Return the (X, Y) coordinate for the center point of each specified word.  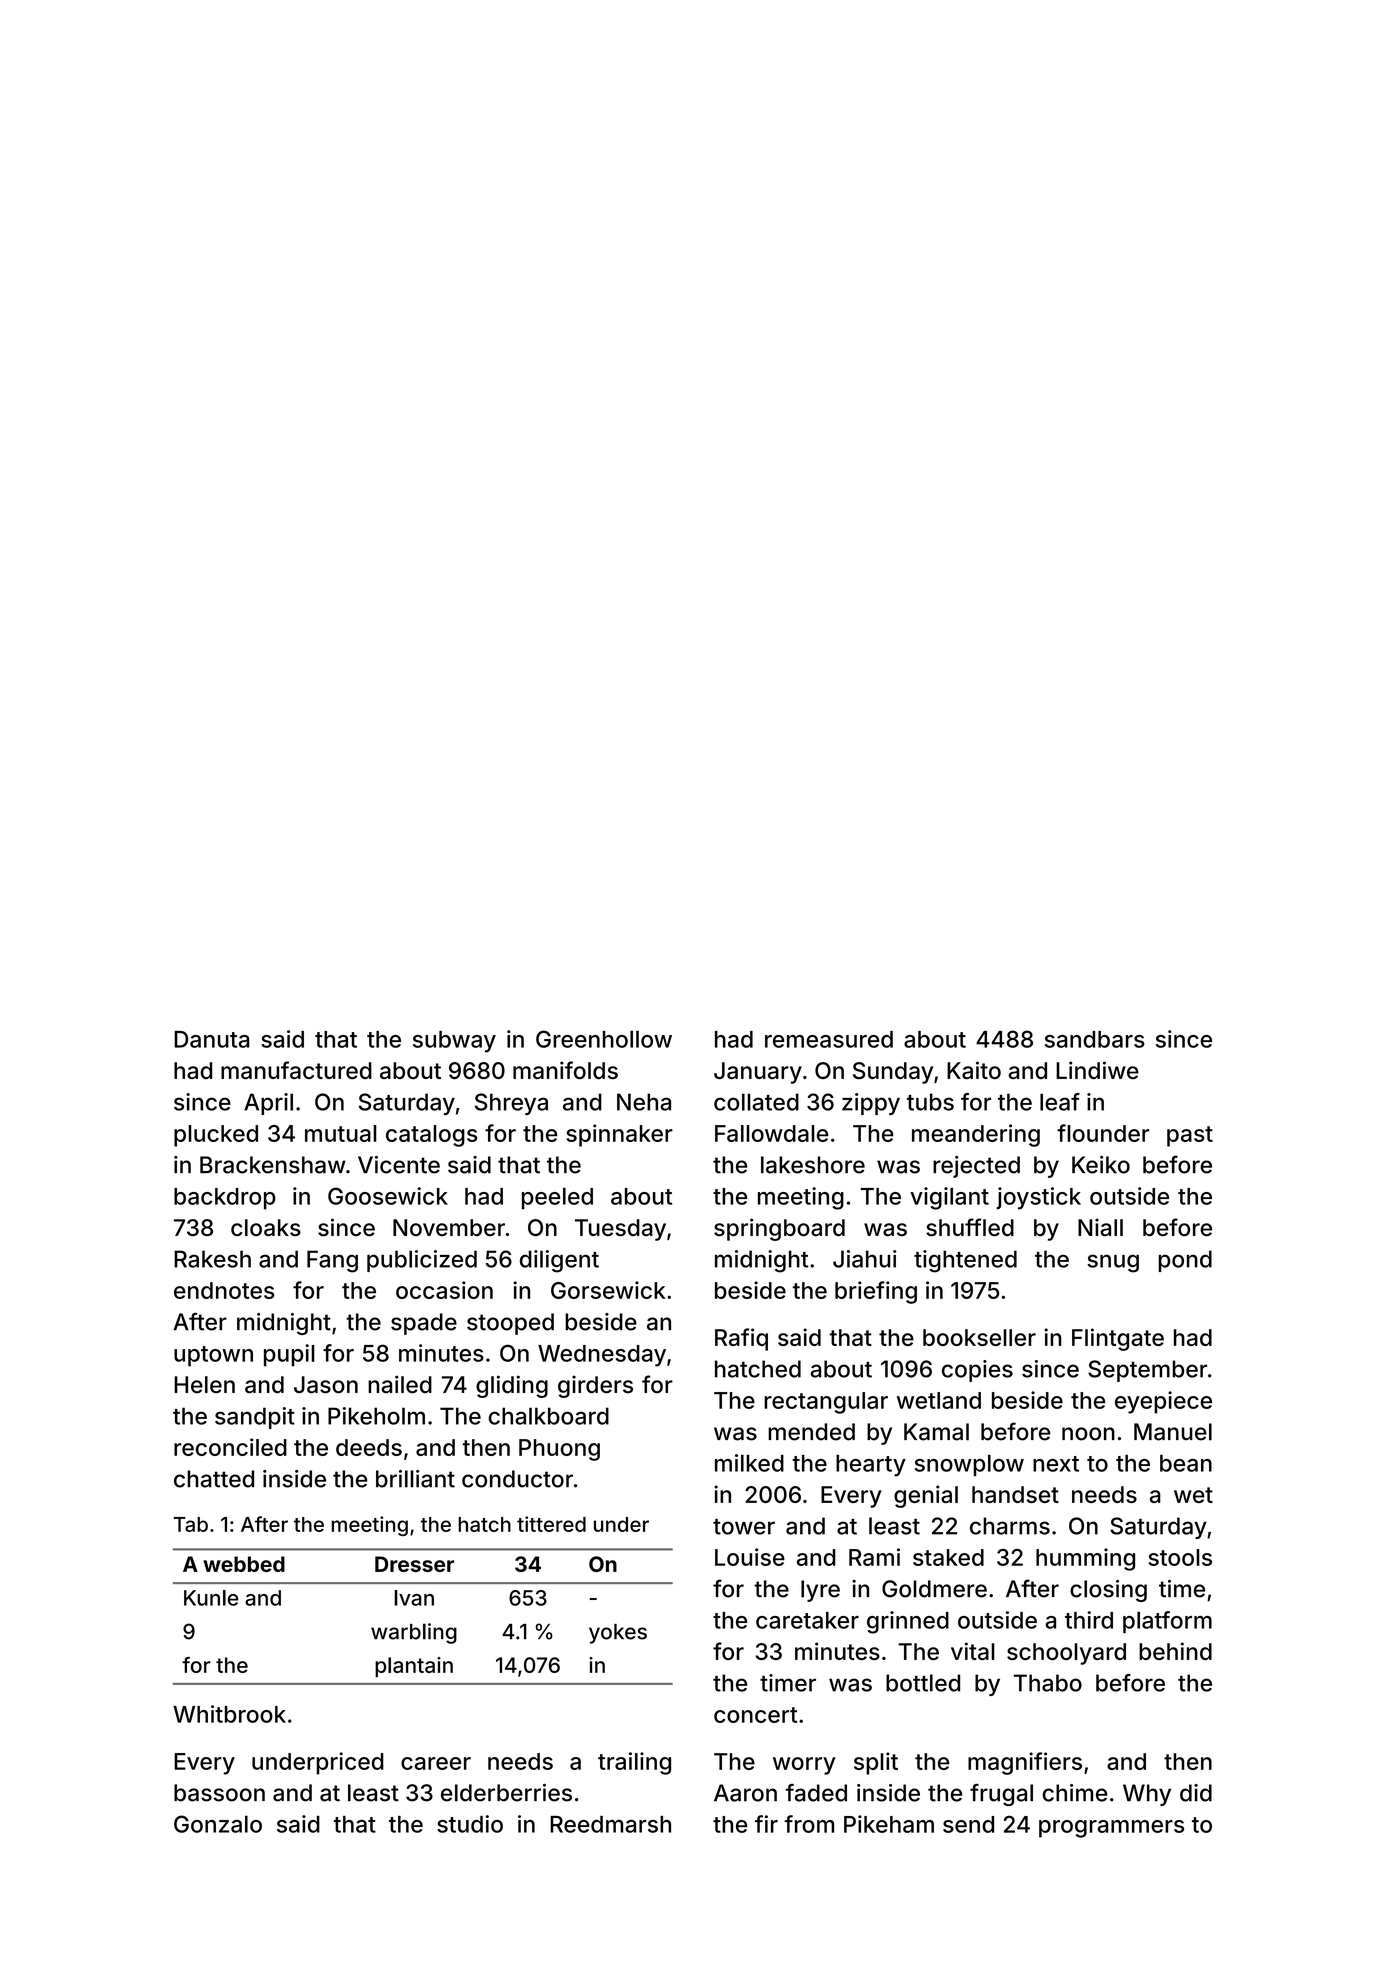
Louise (750, 1557)
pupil (289, 1355)
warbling (414, 1633)
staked (948, 1557)
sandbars (1095, 1039)
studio (470, 1824)
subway (454, 1042)
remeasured (829, 1039)
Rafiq (741, 1339)
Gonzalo (218, 1824)
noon (1088, 1434)
